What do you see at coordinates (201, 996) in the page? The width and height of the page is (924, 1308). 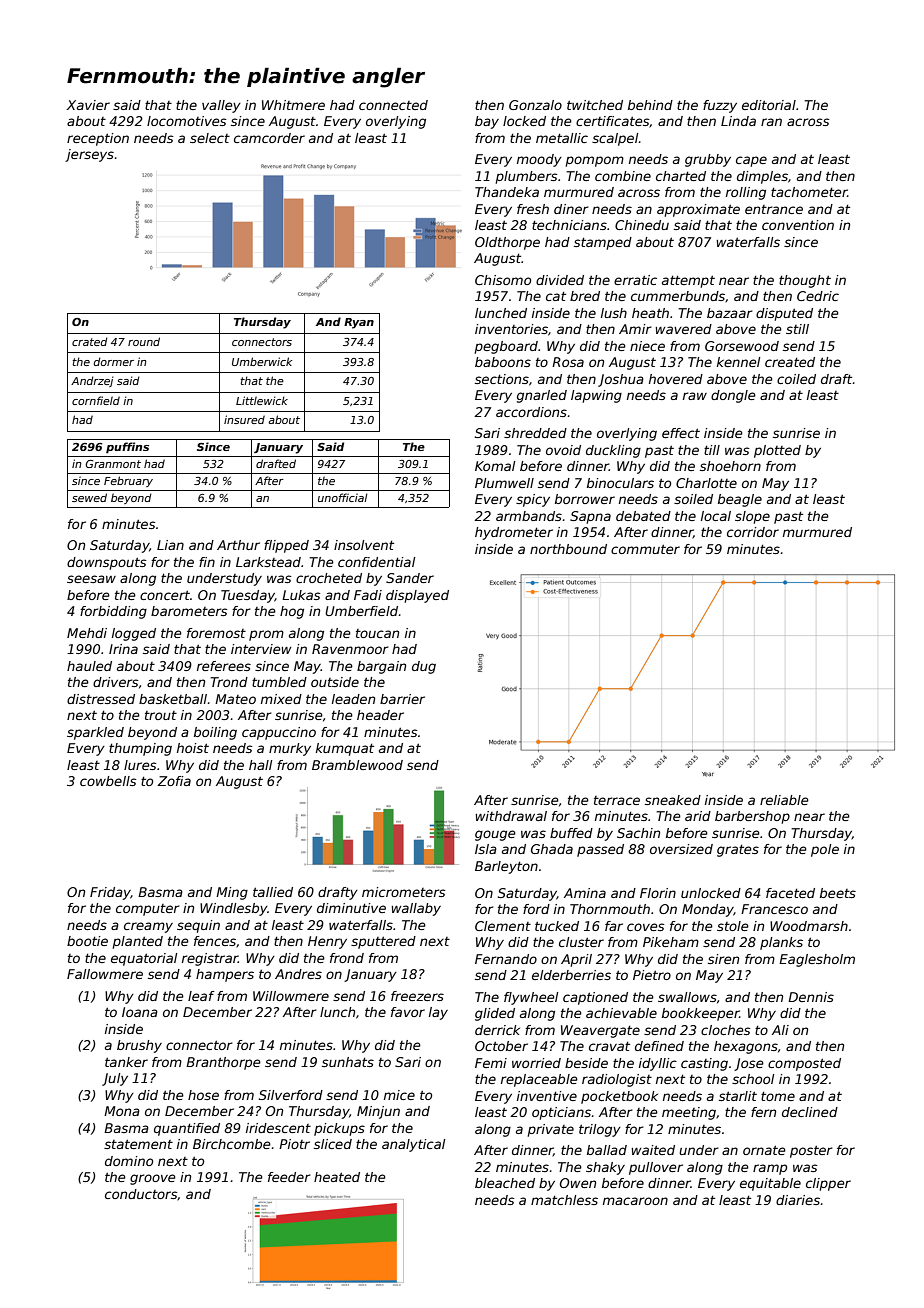 I see `leaf` at bounding box center [201, 996].
